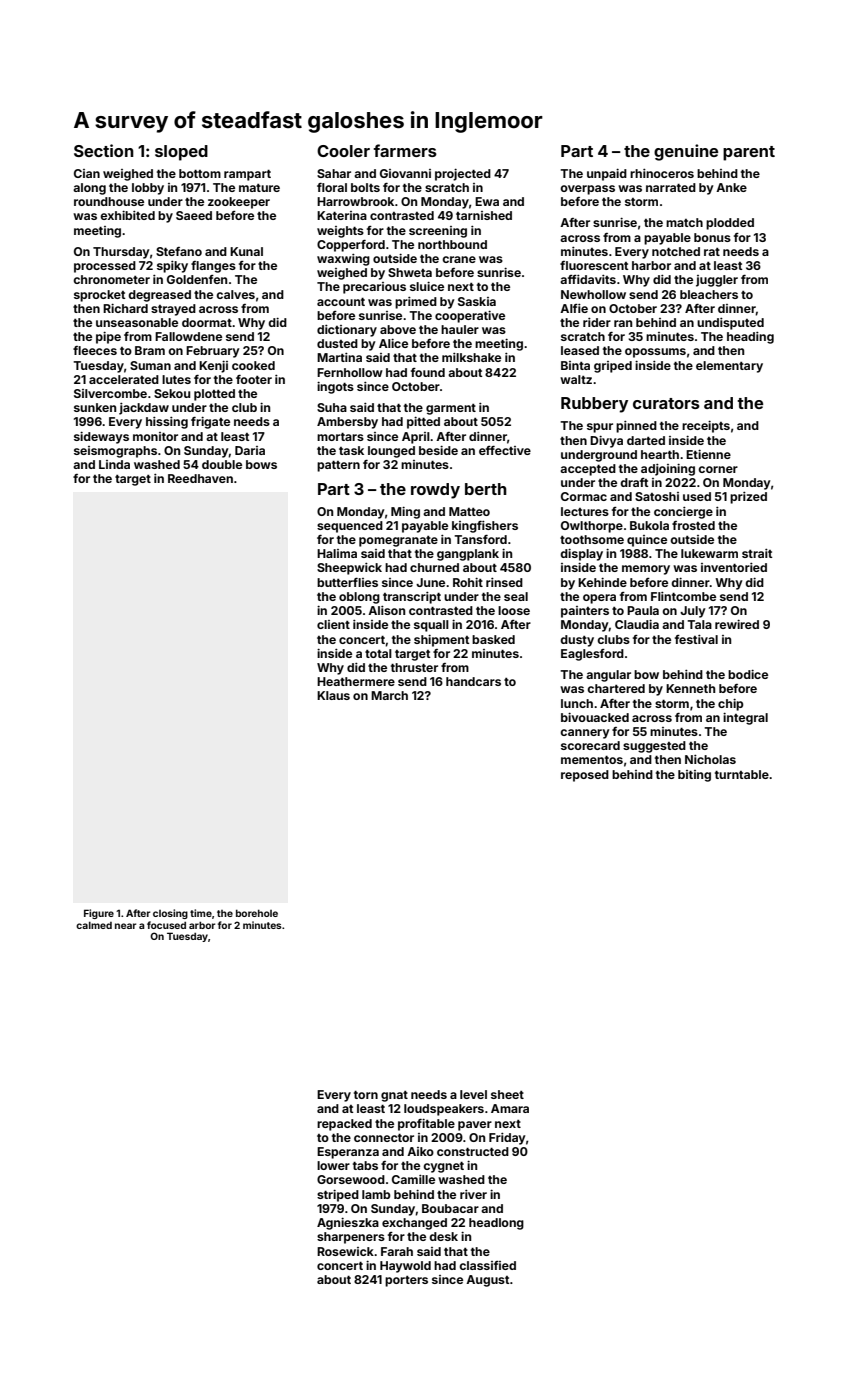 The width and height of the screenshot is (849, 1400). Describe the element at coordinates (742, 774) in the screenshot. I see `turntable` at that location.
